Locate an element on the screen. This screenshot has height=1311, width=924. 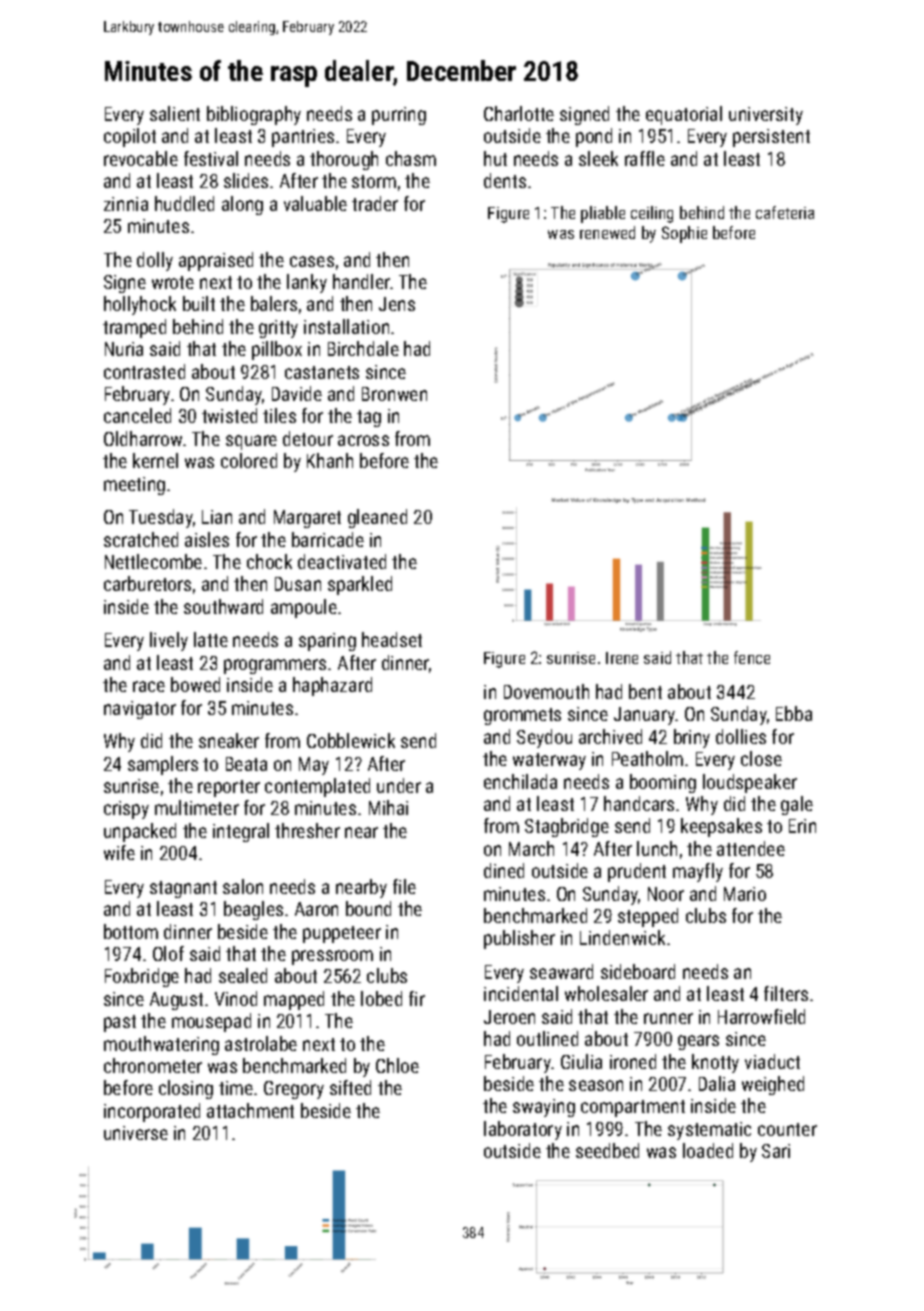
raffle is located at coordinates (645, 158).
